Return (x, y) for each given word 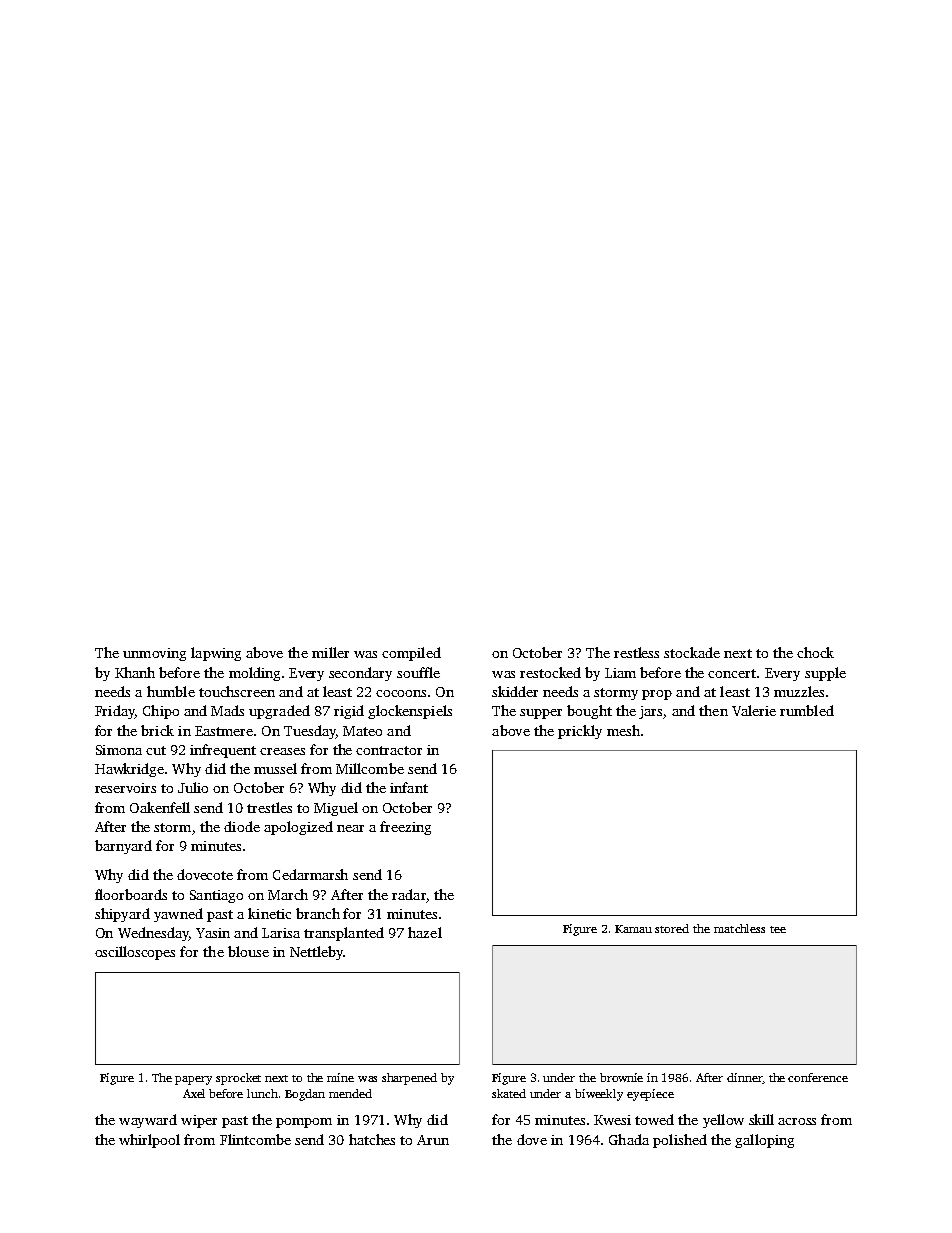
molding (254, 674)
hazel (425, 932)
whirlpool (149, 1141)
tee (778, 929)
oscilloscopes (135, 953)
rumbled (807, 710)
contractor (389, 750)
